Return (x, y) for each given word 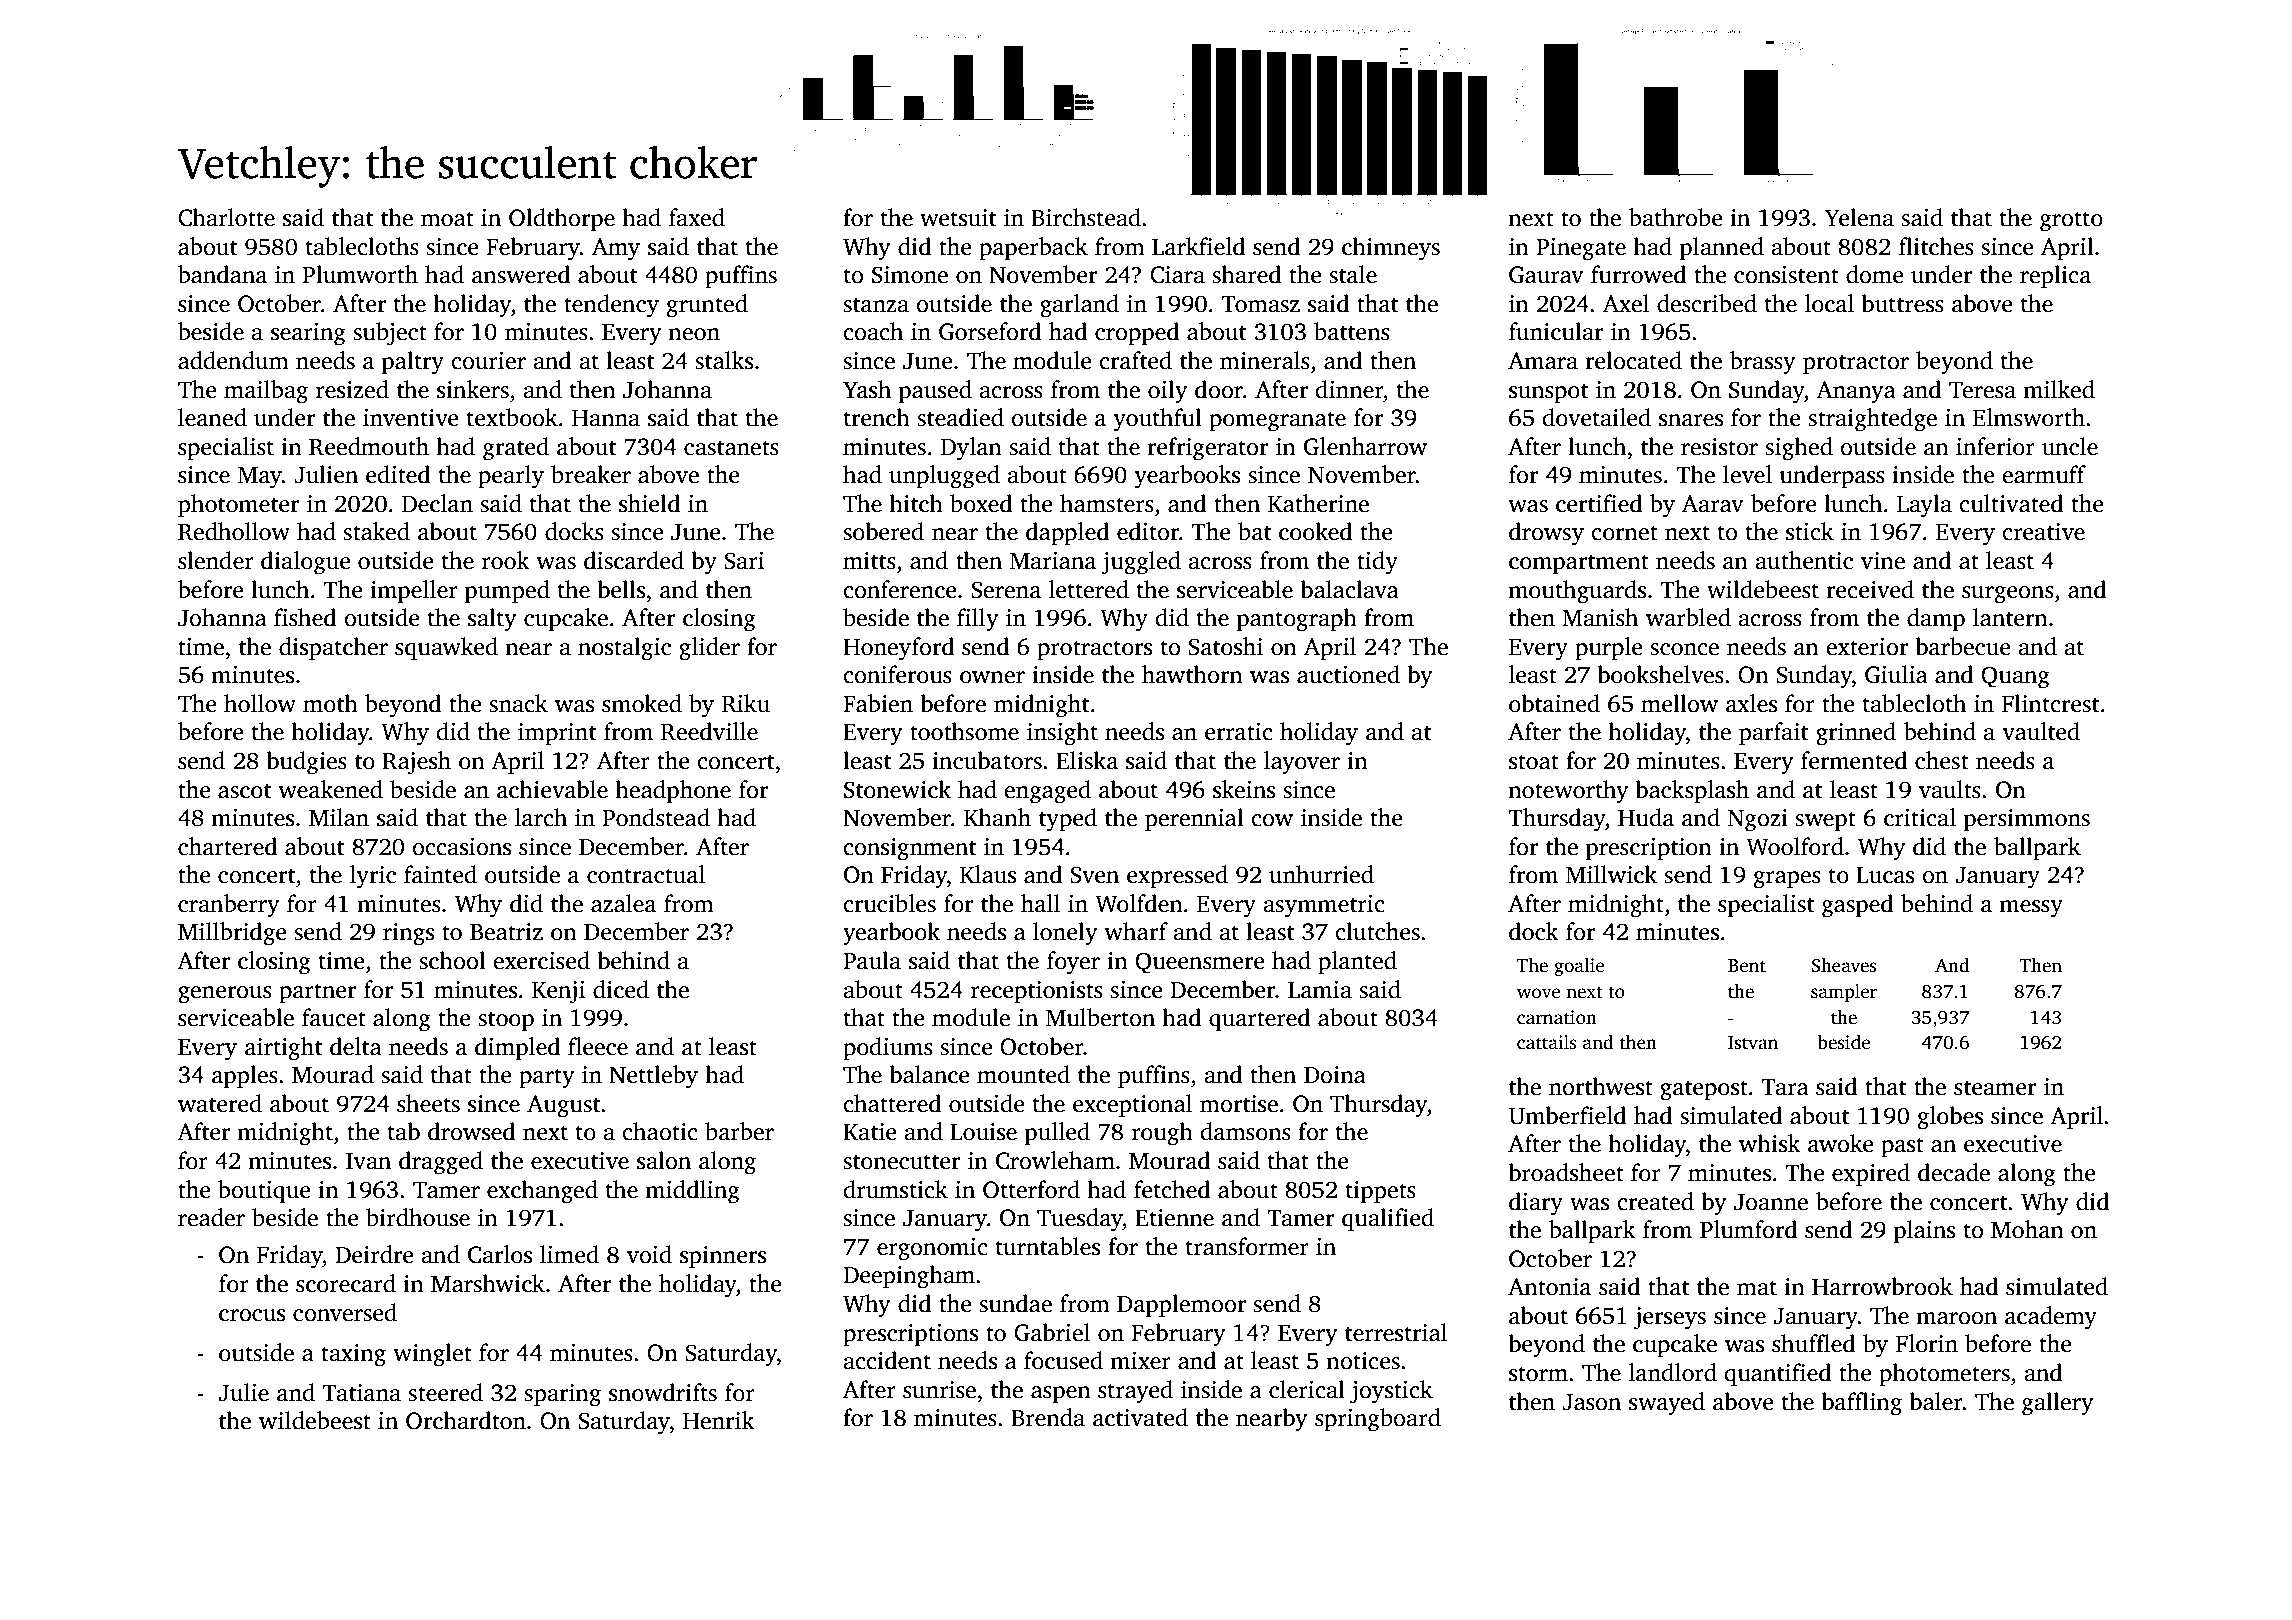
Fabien (878, 703)
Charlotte (226, 217)
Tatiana (361, 1393)
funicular (1556, 331)
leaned (212, 417)
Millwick (1611, 874)
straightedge (1872, 420)
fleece (598, 1046)
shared (1246, 274)
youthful (1157, 420)
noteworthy (1568, 792)
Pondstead (656, 817)
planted (1357, 962)
